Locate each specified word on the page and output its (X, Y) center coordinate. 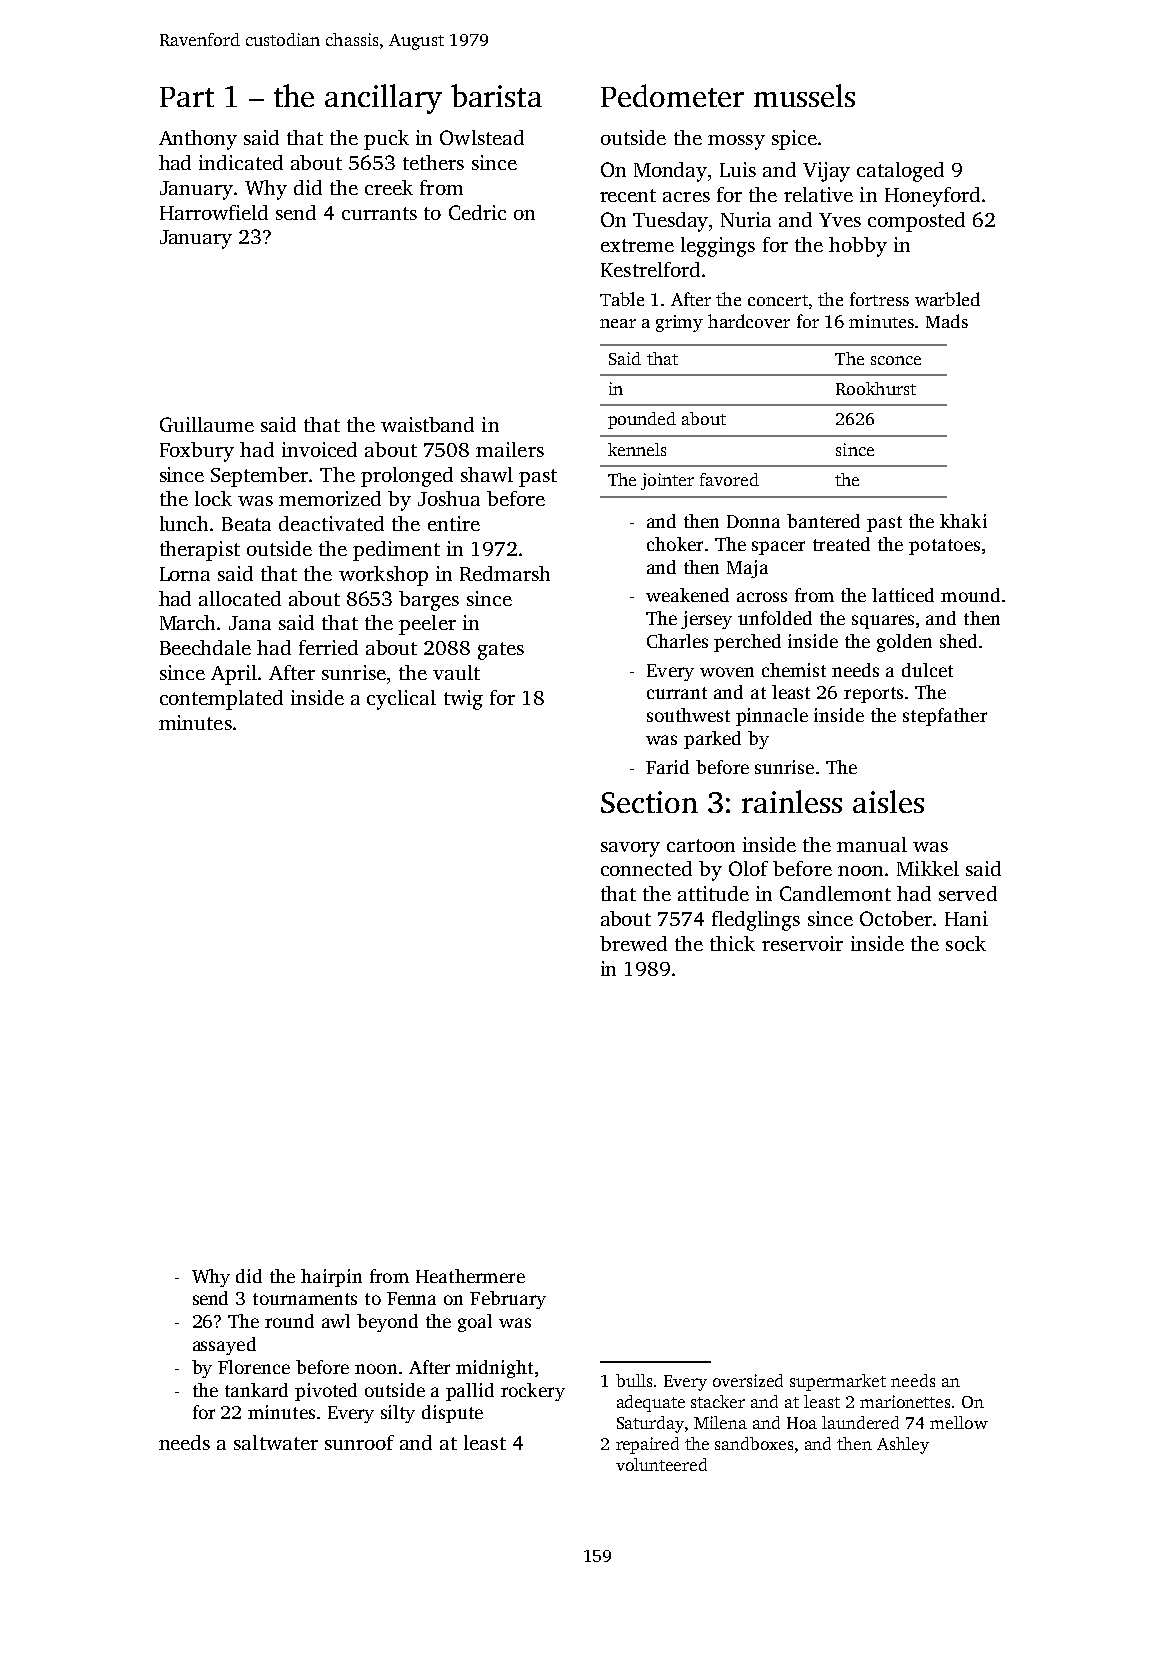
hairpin (331, 1278)
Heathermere (470, 1276)
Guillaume (207, 424)
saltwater (276, 1442)
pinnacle (772, 717)
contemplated (221, 700)
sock (966, 943)
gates (501, 651)
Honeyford (932, 197)
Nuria (746, 219)
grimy (679, 323)
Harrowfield (214, 212)
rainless (792, 801)
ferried (328, 647)
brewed (633, 943)
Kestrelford (650, 269)
